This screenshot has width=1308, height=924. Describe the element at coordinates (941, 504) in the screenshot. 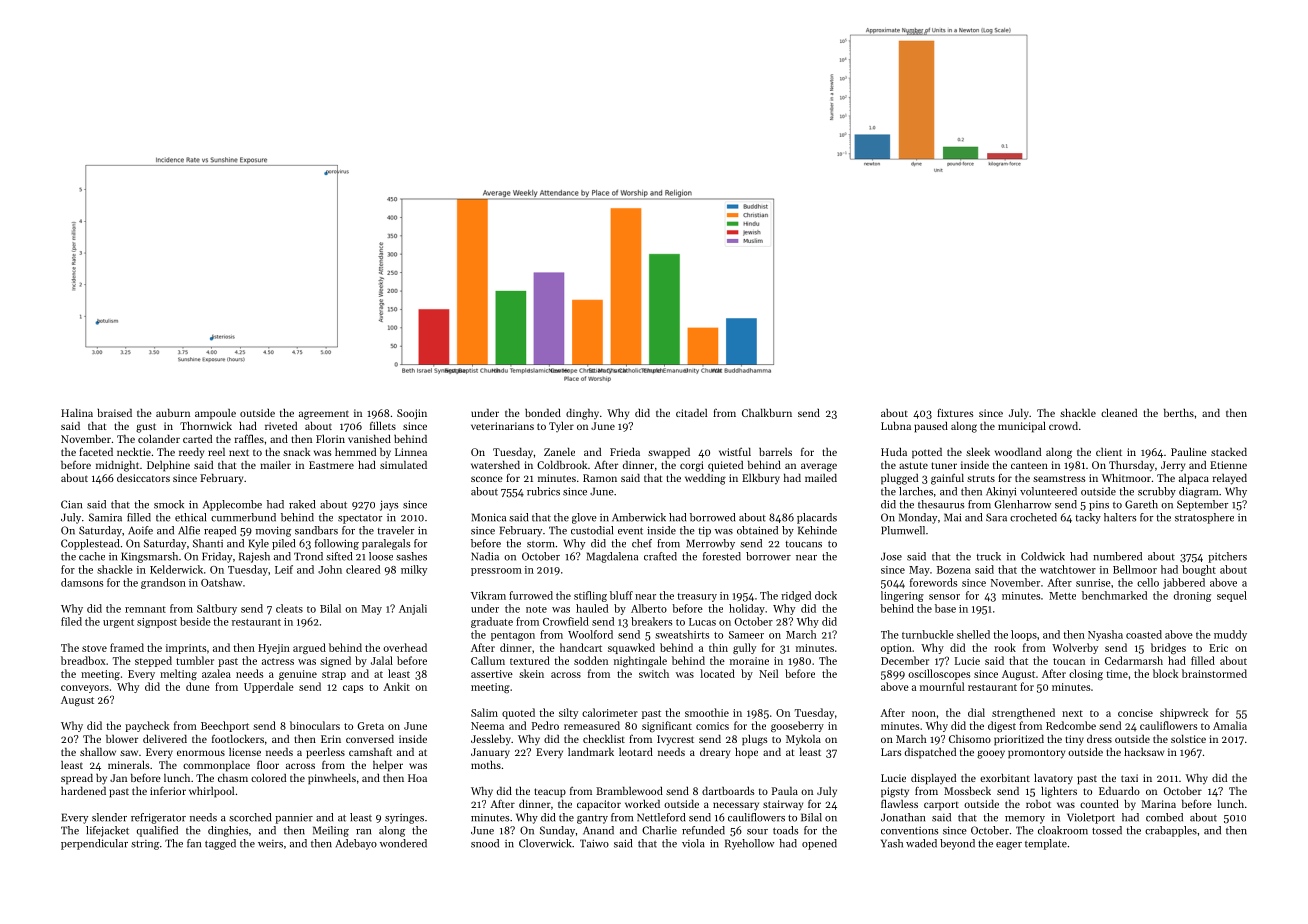

I see `thesaurus` at that location.
